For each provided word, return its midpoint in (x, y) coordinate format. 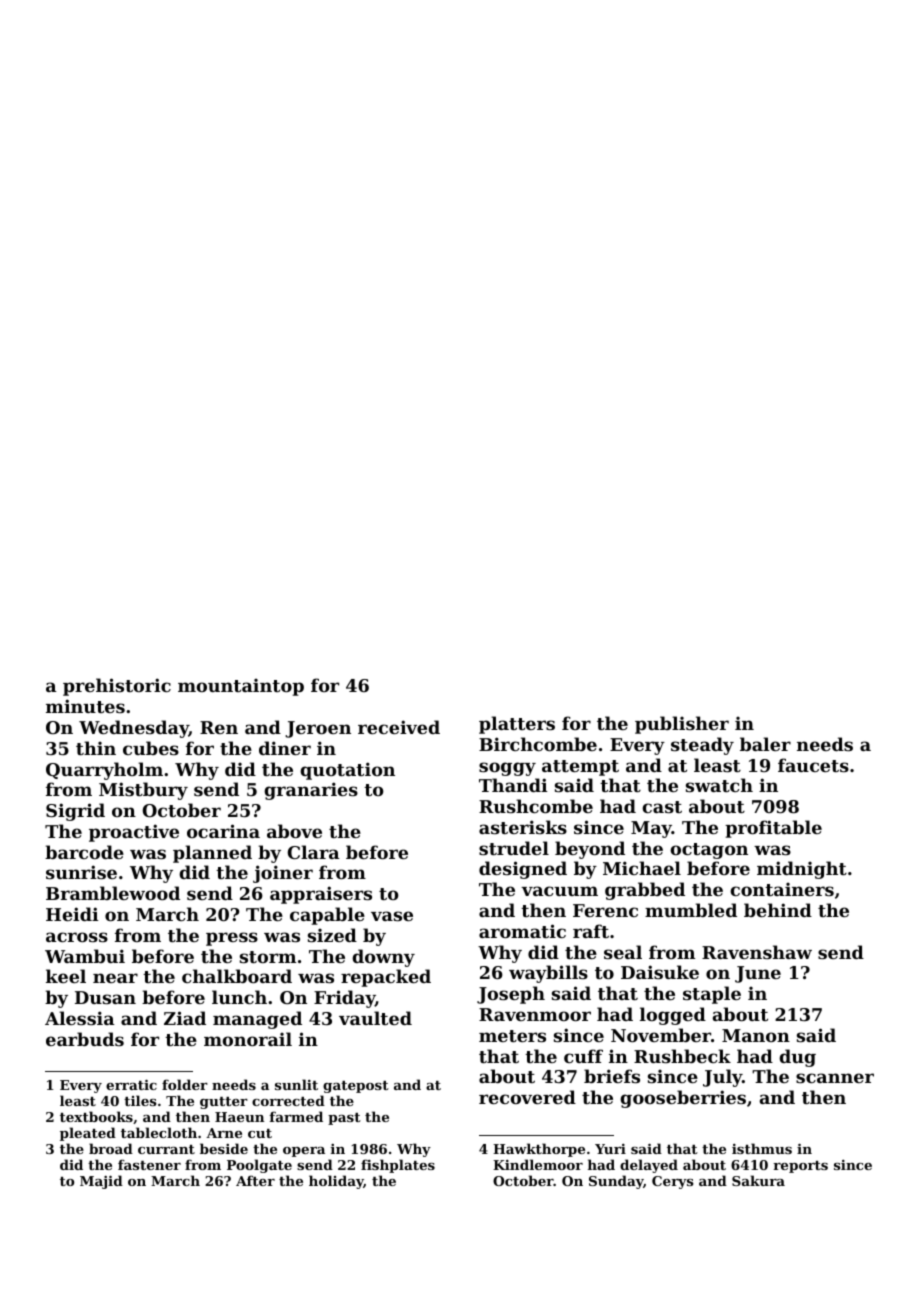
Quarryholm (104, 771)
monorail (248, 1039)
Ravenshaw (757, 952)
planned (212, 854)
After (255, 1180)
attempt (580, 768)
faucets (813, 765)
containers (782, 889)
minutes (85, 706)
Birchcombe (538, 744)
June (758, 974)
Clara (314, 852)
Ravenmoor (535, 1014)
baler (765, 744)
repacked (386, 978)
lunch (239, 997)
